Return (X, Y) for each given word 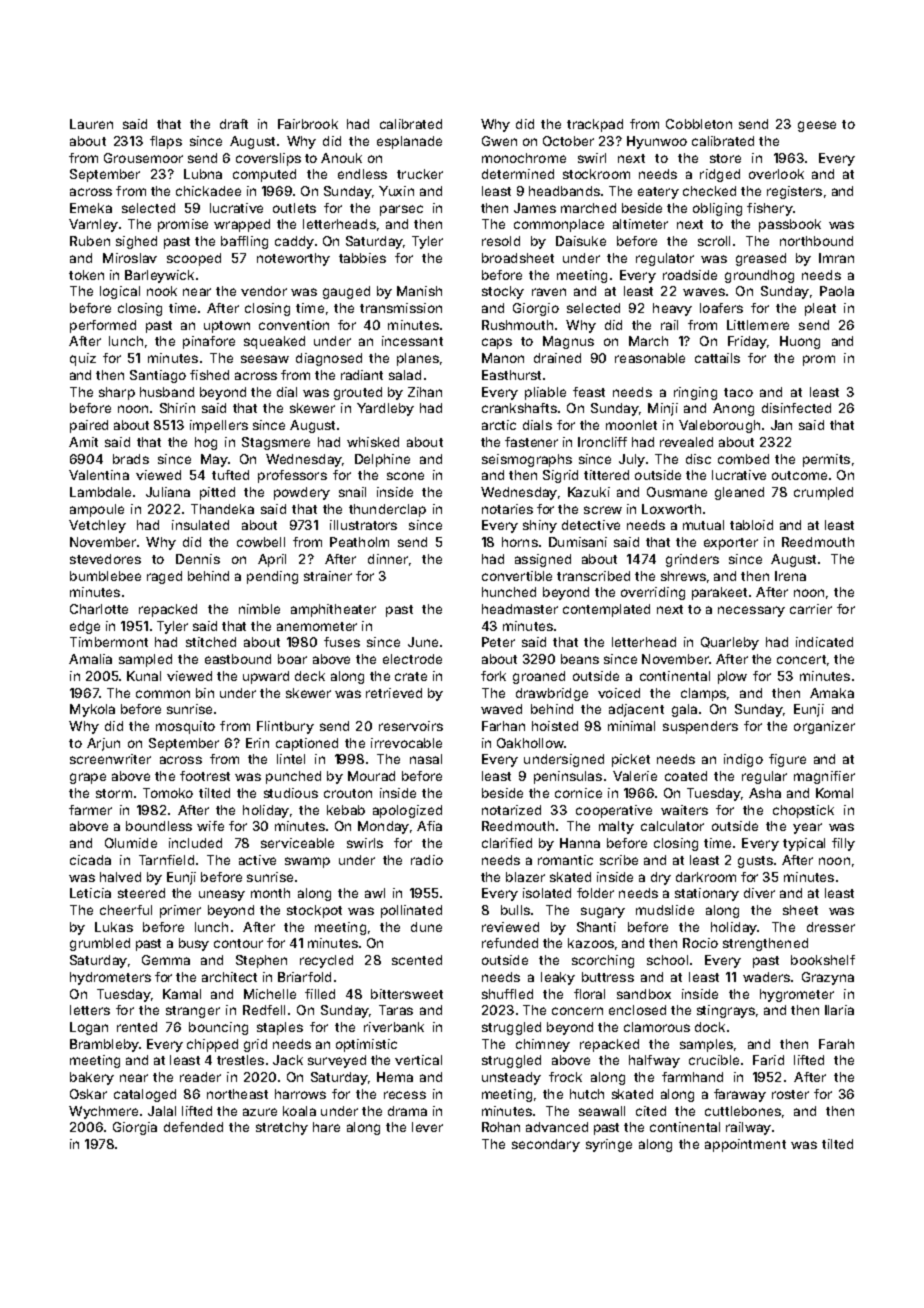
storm (114, 793)
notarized (511, 810)
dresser (831, 927)
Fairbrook (308, 124)
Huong (800, 342)
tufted (230, 475)
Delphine (382, 460)
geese (817, 126)
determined (518, 174)
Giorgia (135, 1128)
